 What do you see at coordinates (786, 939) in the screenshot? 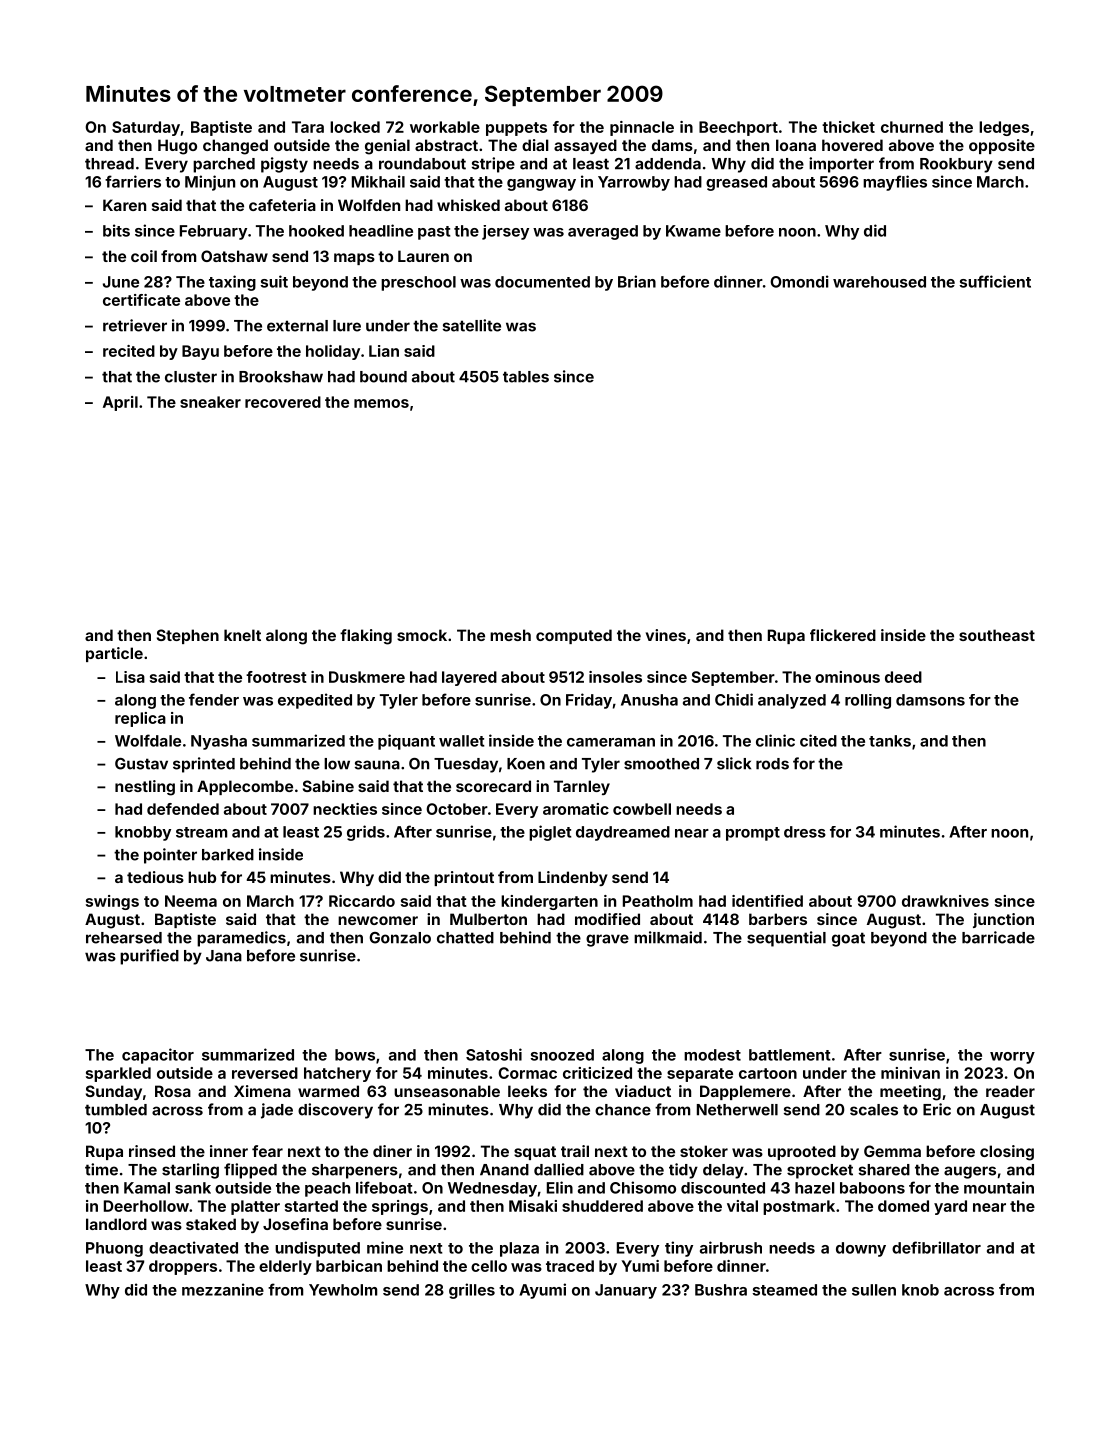
I see `sequential` at bounding box center [786, 939].
